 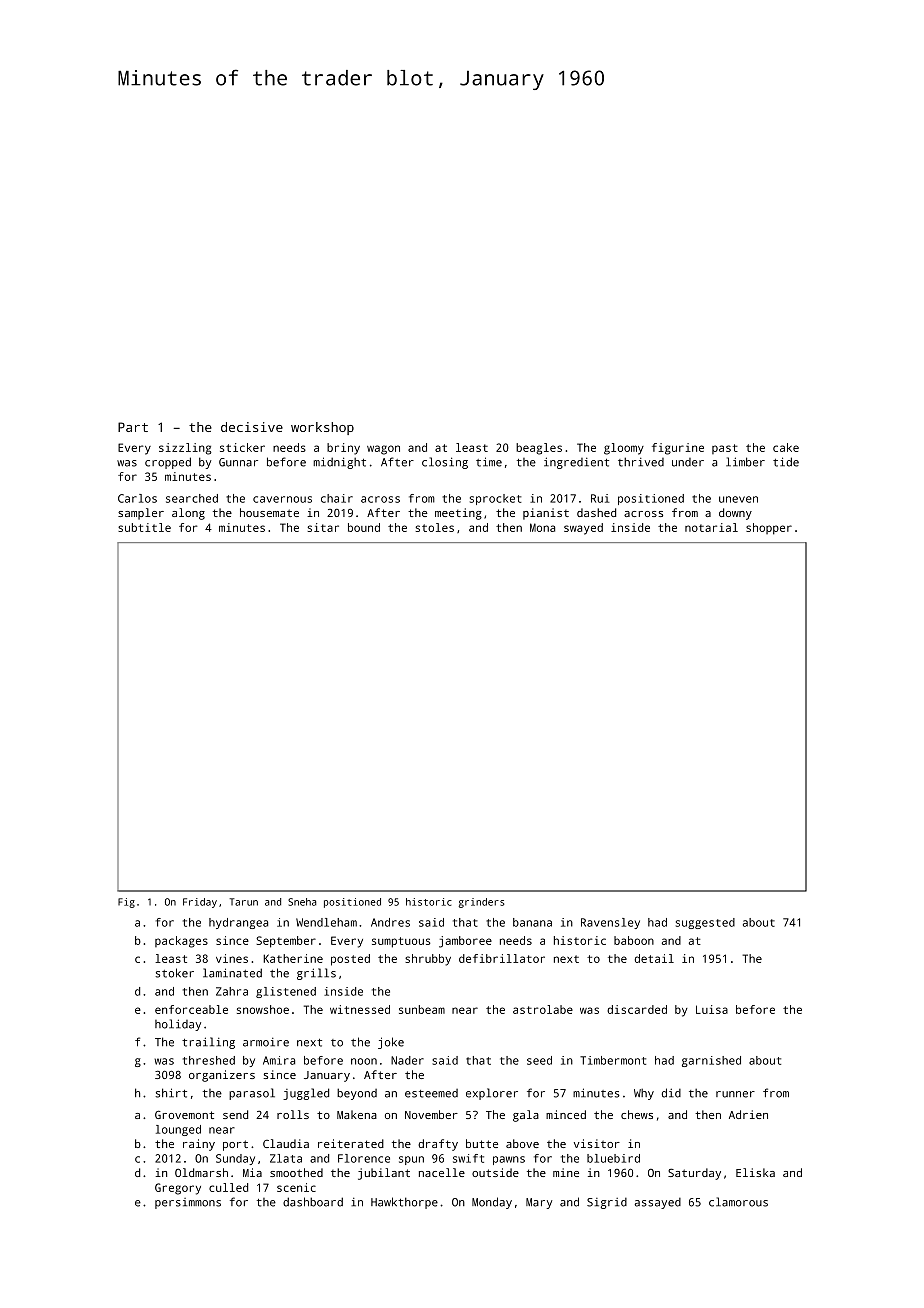 What do you see at coordinates (465, 942) in the document?
I see `jamboree` at bounding box center [465, 942].
